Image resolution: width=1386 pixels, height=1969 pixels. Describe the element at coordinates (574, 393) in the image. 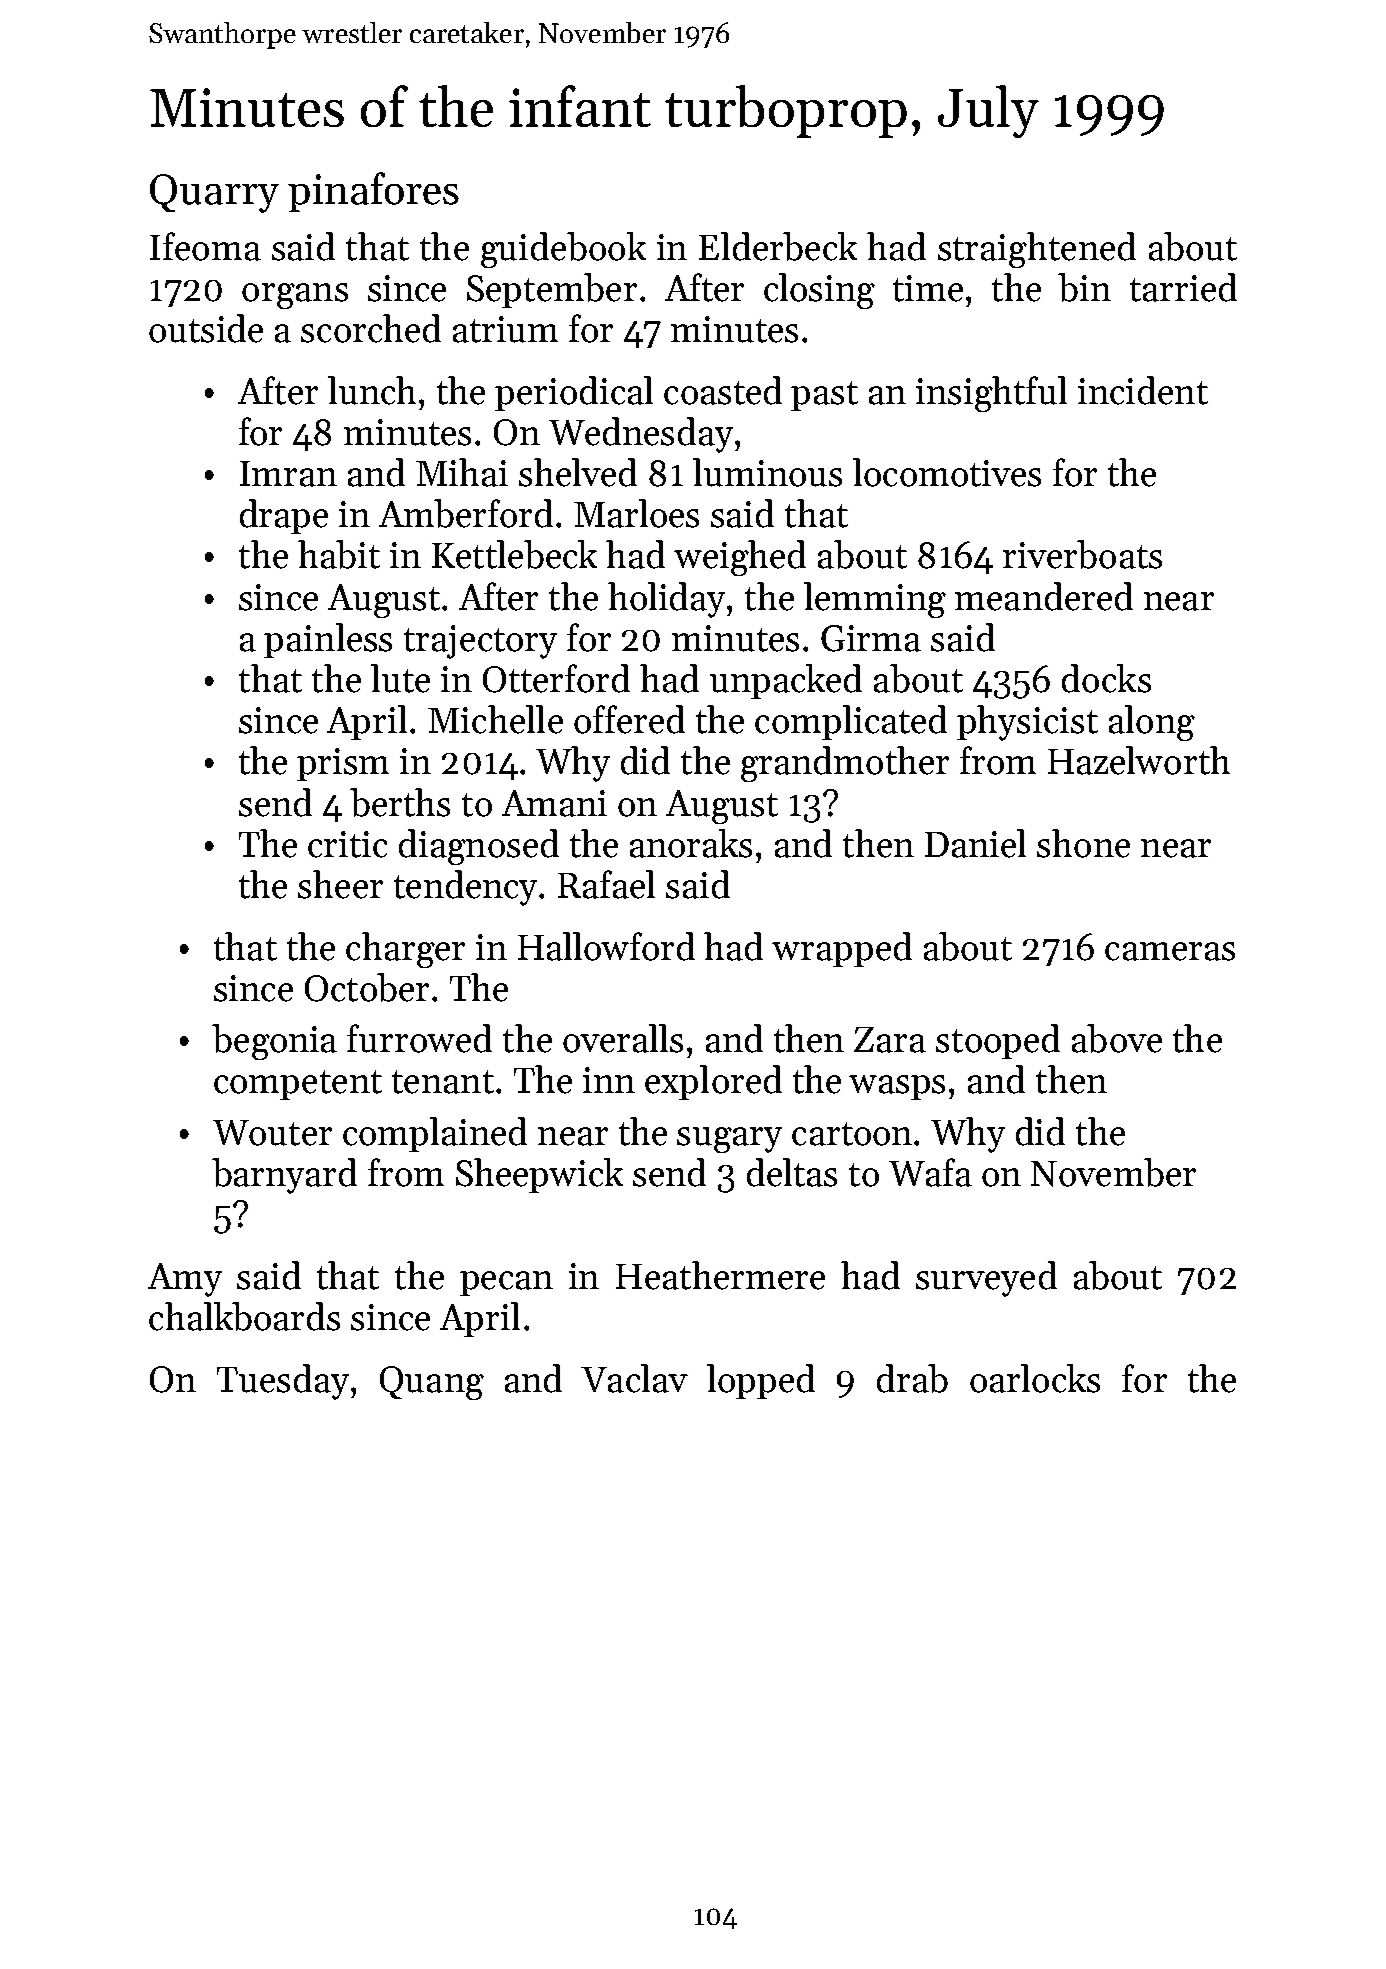

I see `periodical` at that location.
